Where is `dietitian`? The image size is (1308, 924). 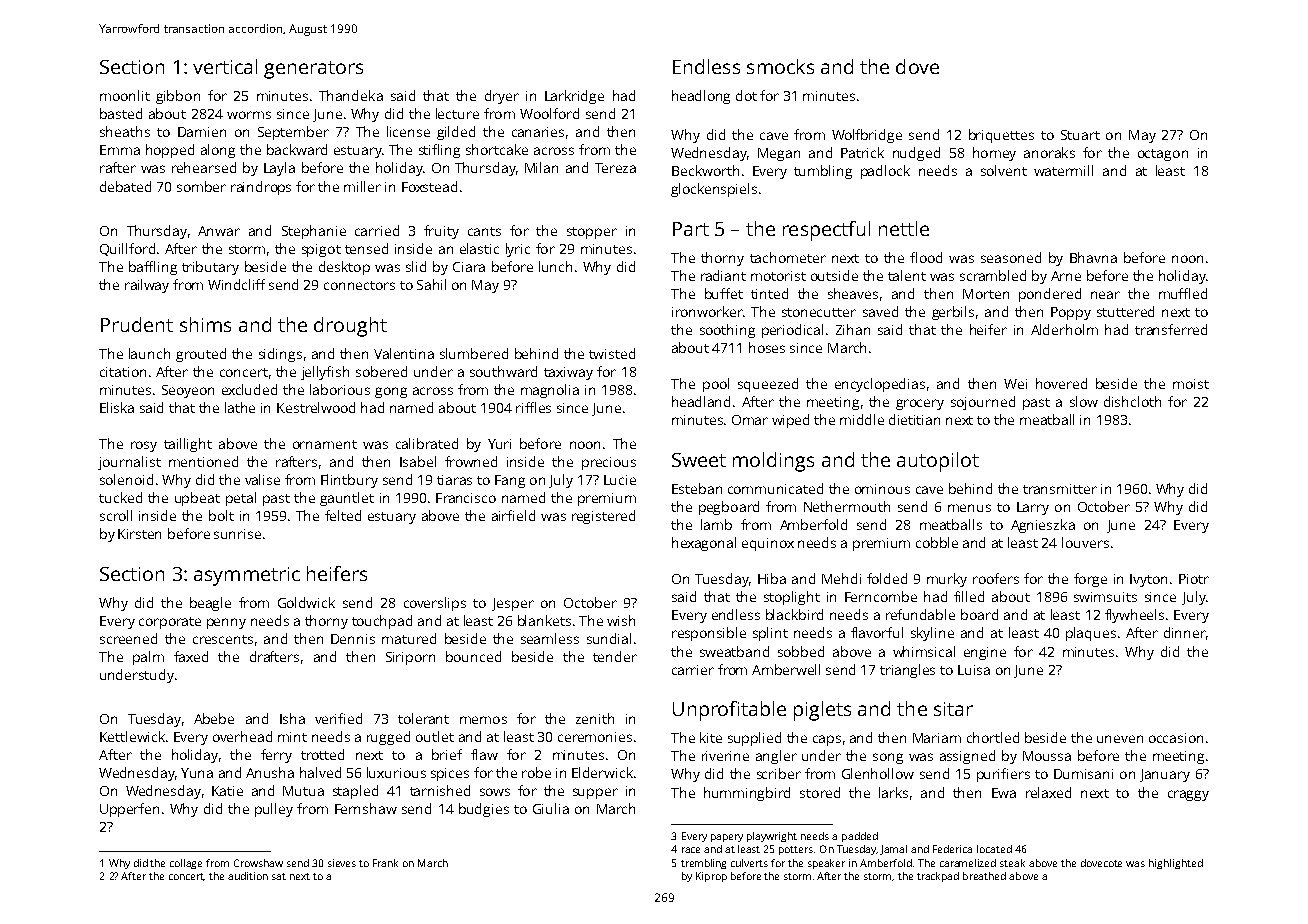
dietitian is located at coordinates (914, 419).
